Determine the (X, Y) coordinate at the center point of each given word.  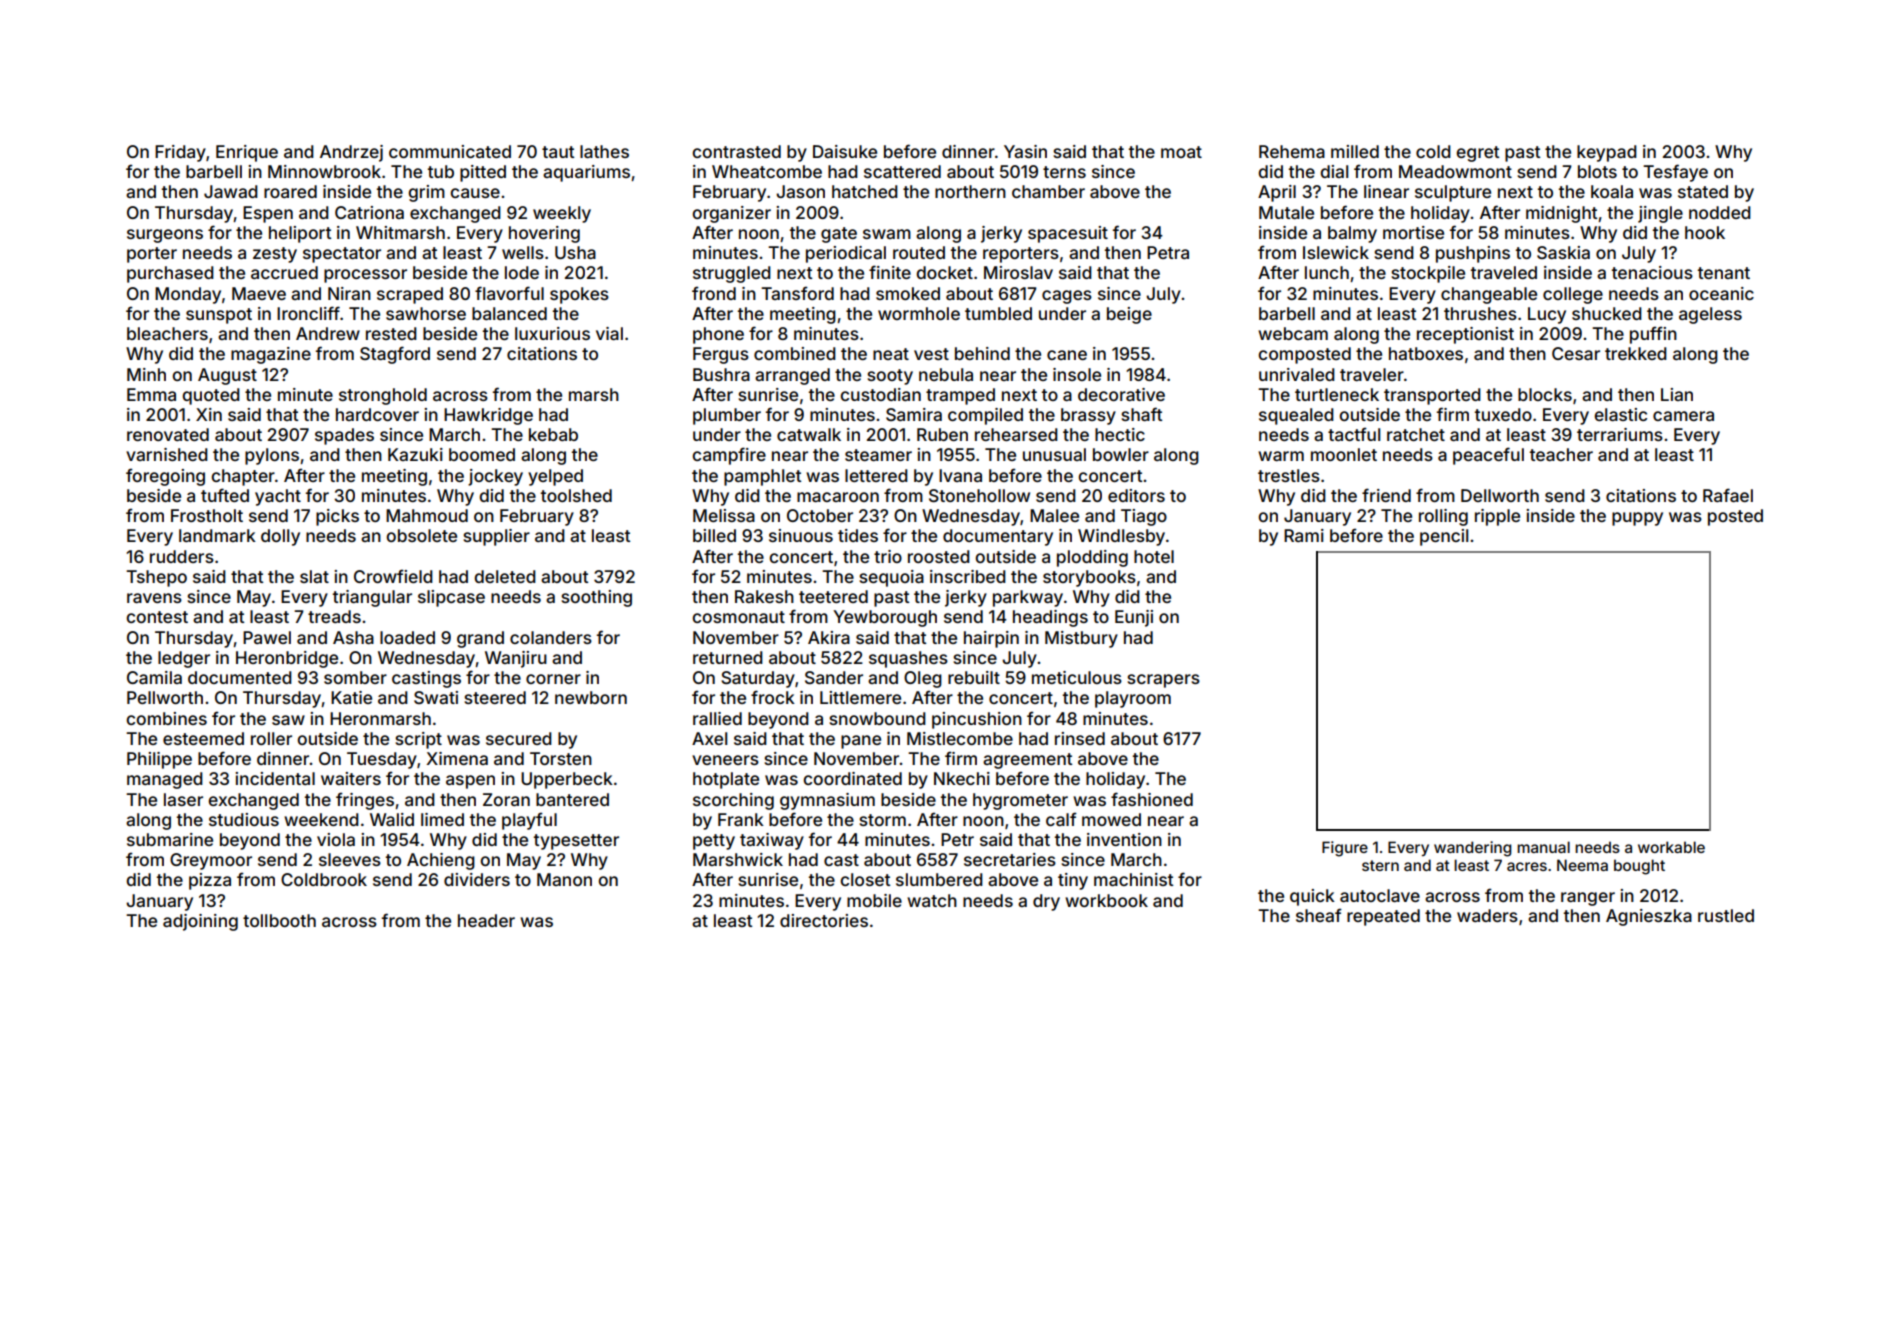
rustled (1726, 915)
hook (1705, 232)
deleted (505, 576)
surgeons (165, 236)
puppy (1637, 519)
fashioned (1152, 799)
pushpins (1473, 254)
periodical (846, 254)
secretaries (1010, 859)
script (418, 740)
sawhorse (426, 313)
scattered (902, 171)
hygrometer (1020, 801)
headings (1050, 618)
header (486, 920)
